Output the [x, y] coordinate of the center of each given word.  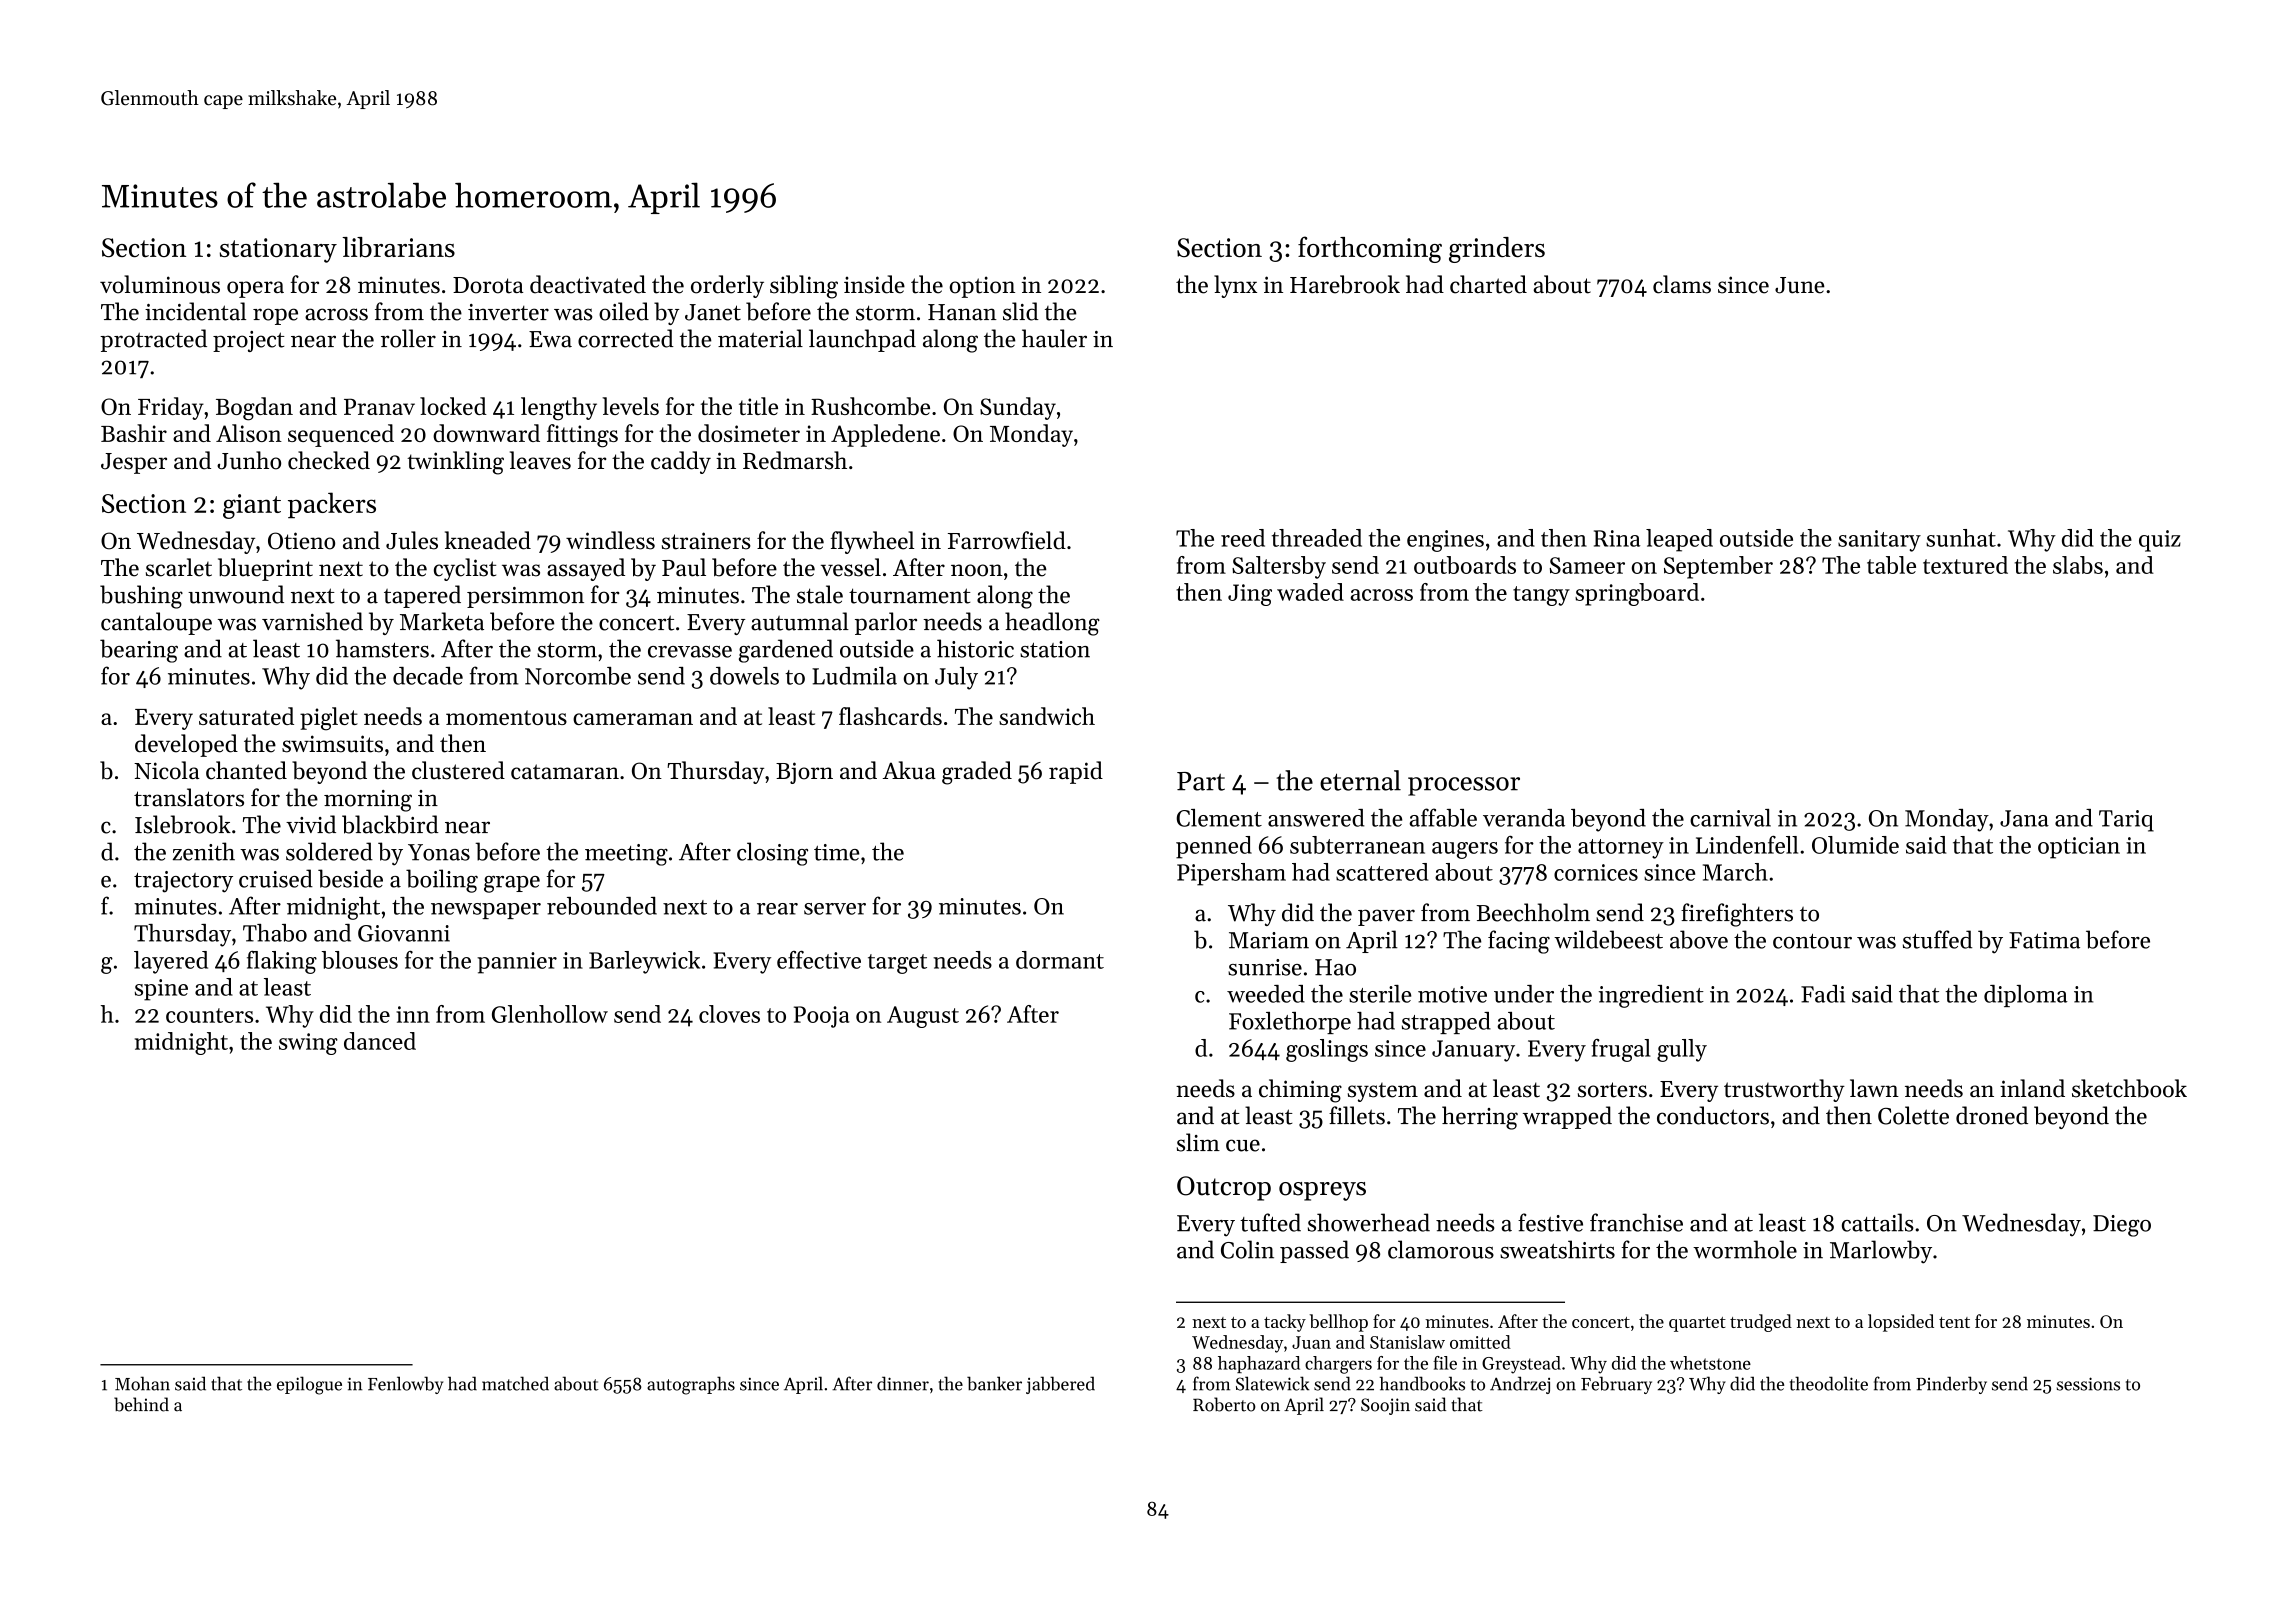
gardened [786, 651]
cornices [1596, 872]
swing [308, 1044]
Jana [2024, 818]
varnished [312, 621]
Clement [1219, 818]
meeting [626, 855]
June [1800, 285]
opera [255, 289]
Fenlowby [405, 1385]
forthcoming [1370, 249]
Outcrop [1224, 1188]
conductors [1713, 1115]
